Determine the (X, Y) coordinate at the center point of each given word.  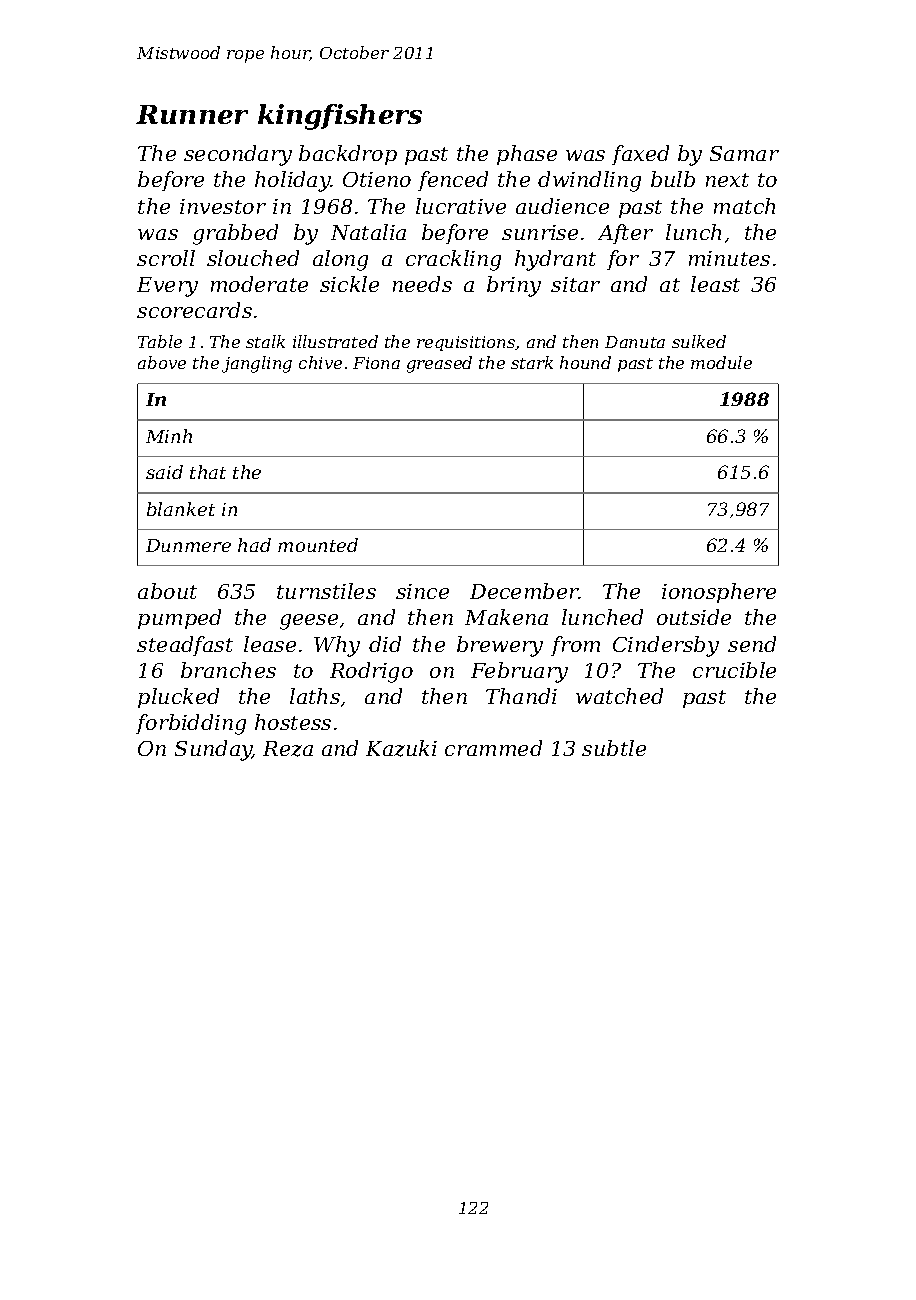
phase (527, 155)
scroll (166, 258)
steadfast (185, 646)
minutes (729, 258)
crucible (734, 670)
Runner (192, 114)
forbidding (191, 724)
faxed (640, 155)
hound (585, 362)
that (208, 472)
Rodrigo (371, 672)
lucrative (461, 206)
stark (532, 362)
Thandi (521, 696)
